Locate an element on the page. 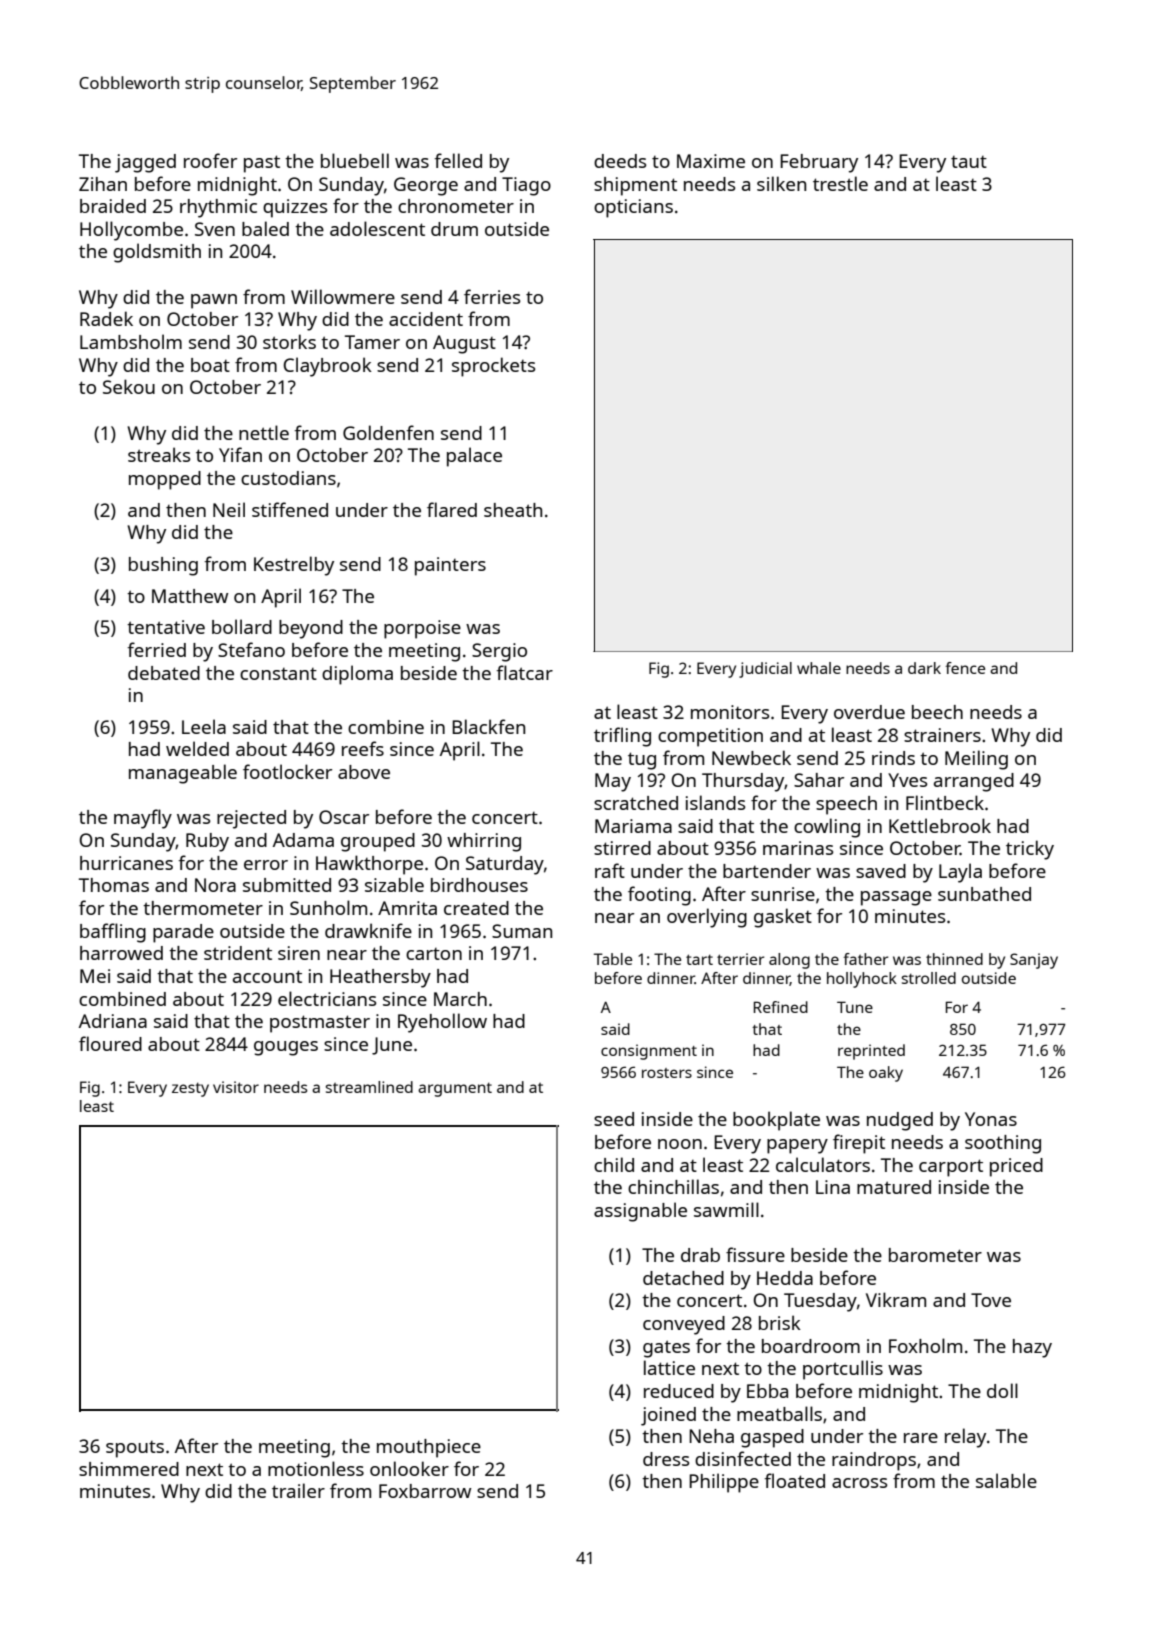 This page has width=1152, height=1629. Tove is located at coordinates (991, 1300).
